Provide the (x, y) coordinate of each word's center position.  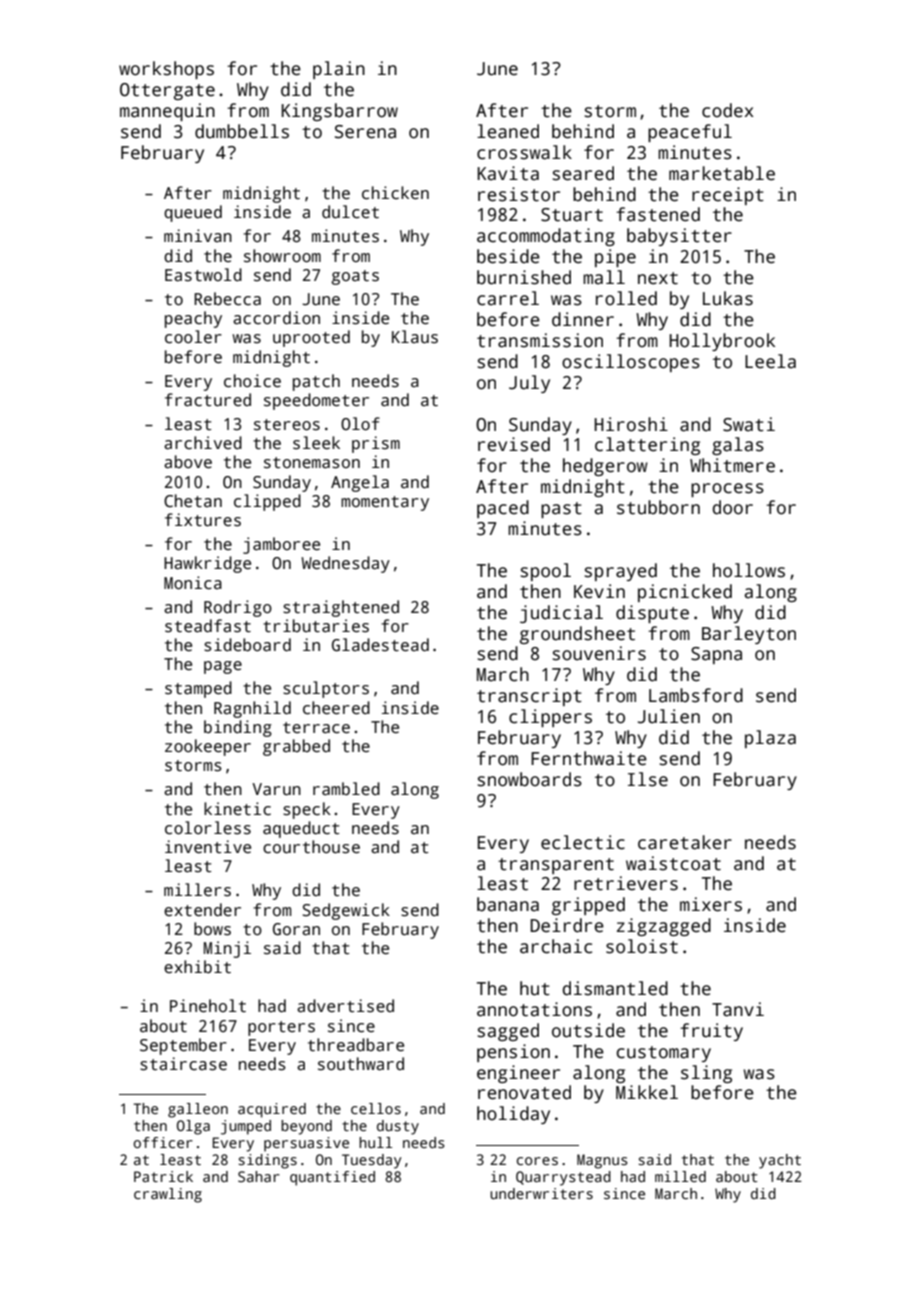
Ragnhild (252, 709)
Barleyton (749, 635)
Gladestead (380, 645)
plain (339, 70)
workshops (166, 70)
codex (728, 110)
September (183, 1046)
